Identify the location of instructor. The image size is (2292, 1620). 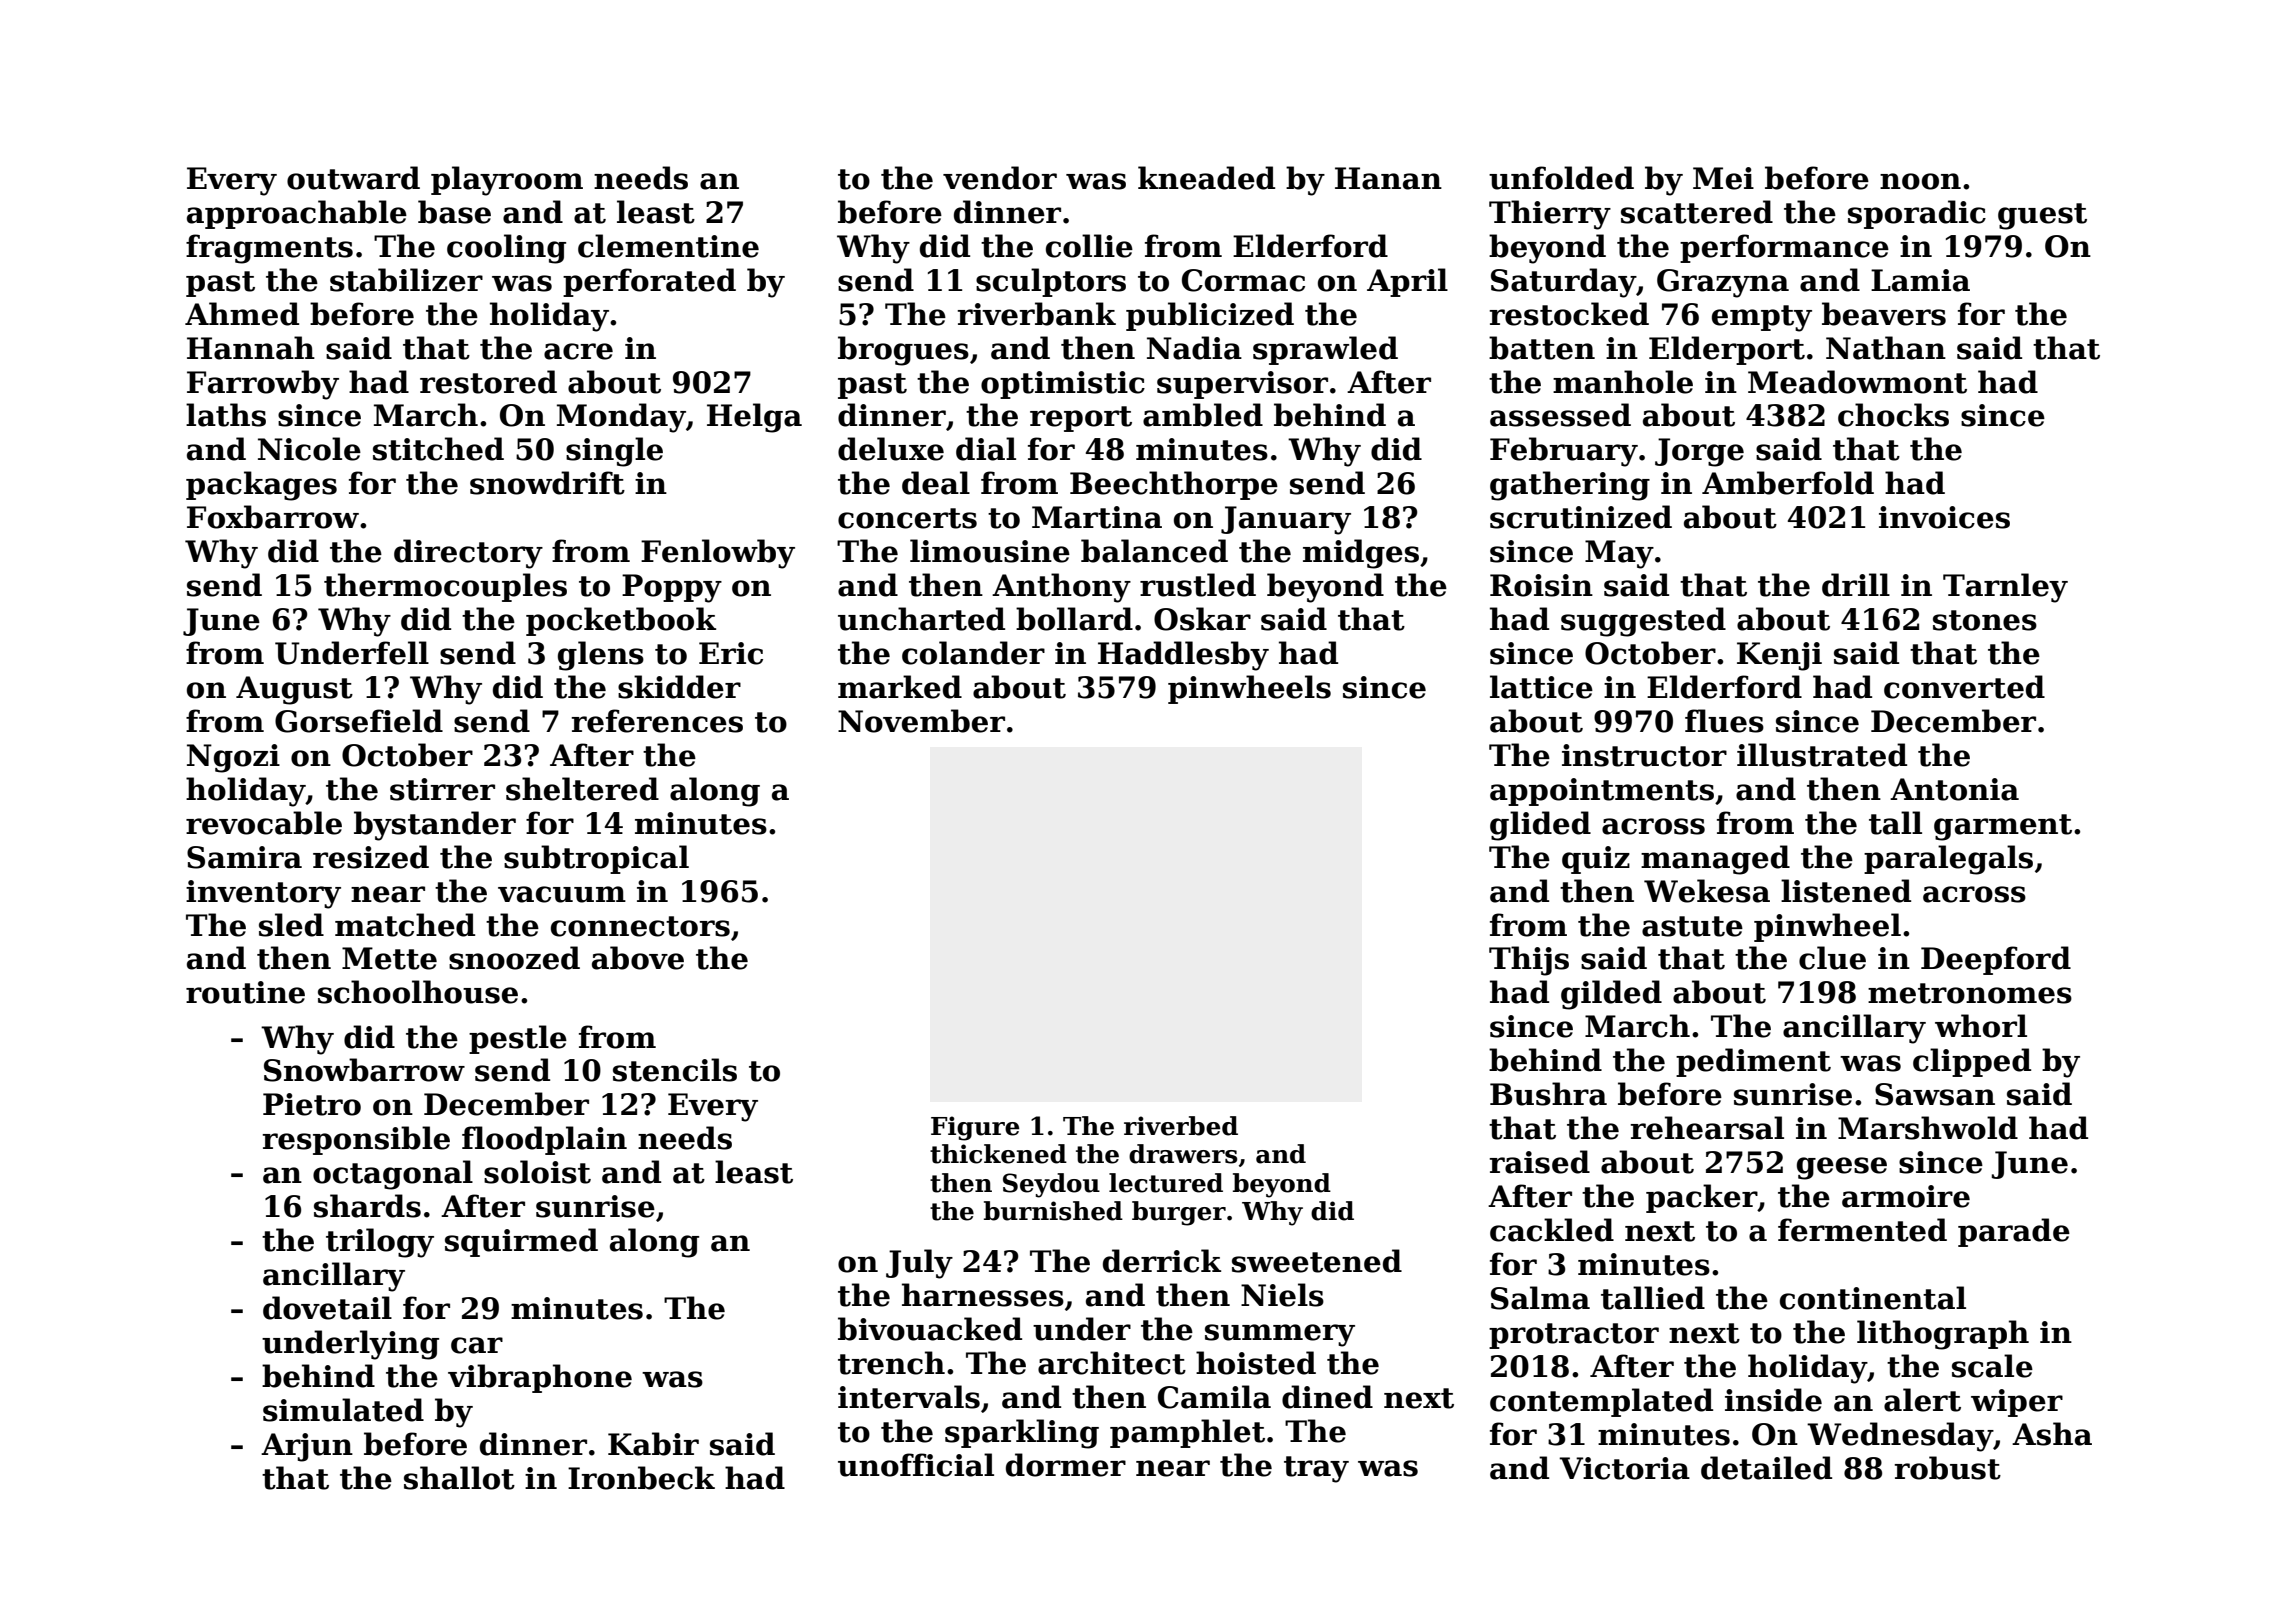
(1644, 755).
